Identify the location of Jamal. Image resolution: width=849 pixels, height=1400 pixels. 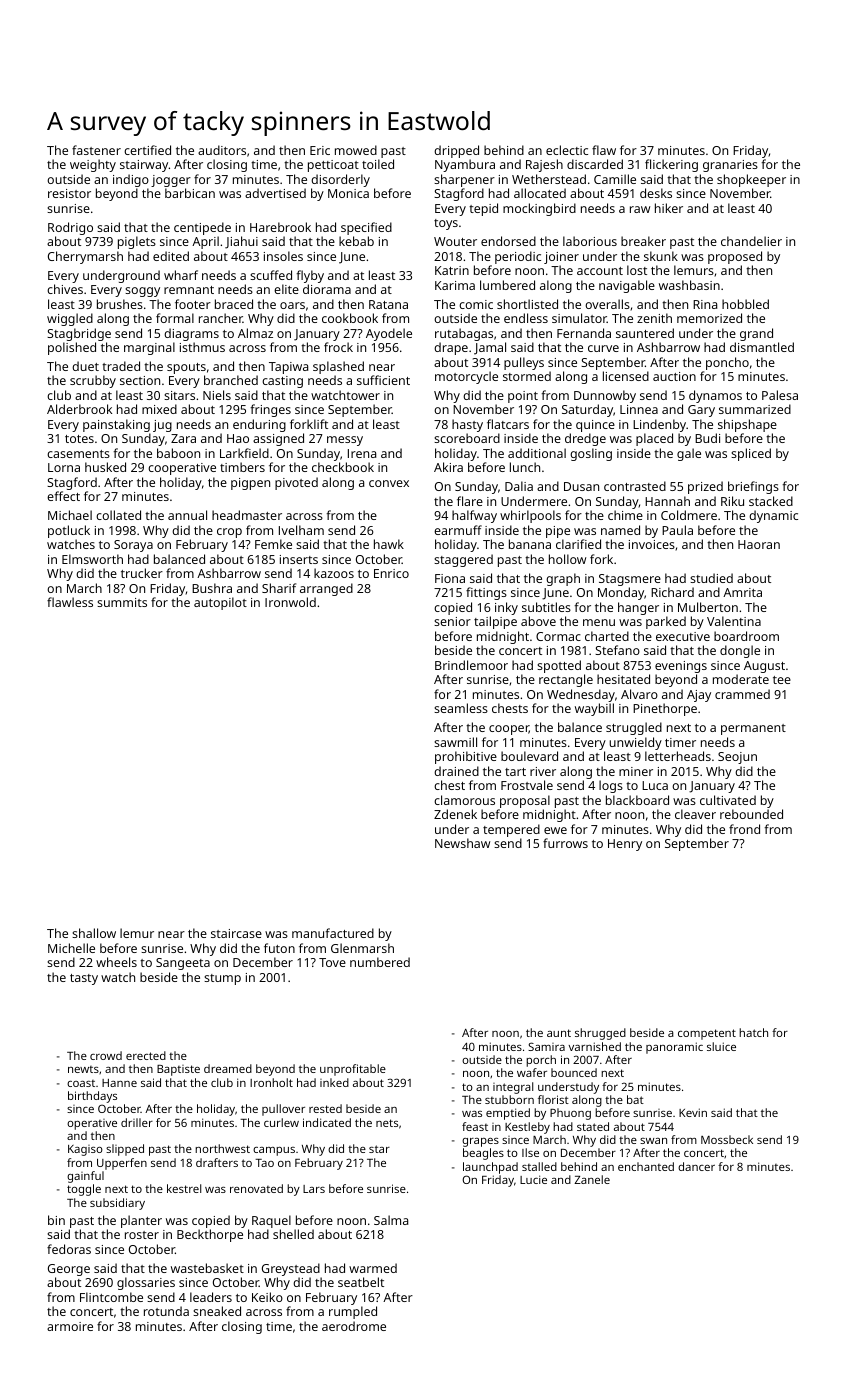
(490, 348).
